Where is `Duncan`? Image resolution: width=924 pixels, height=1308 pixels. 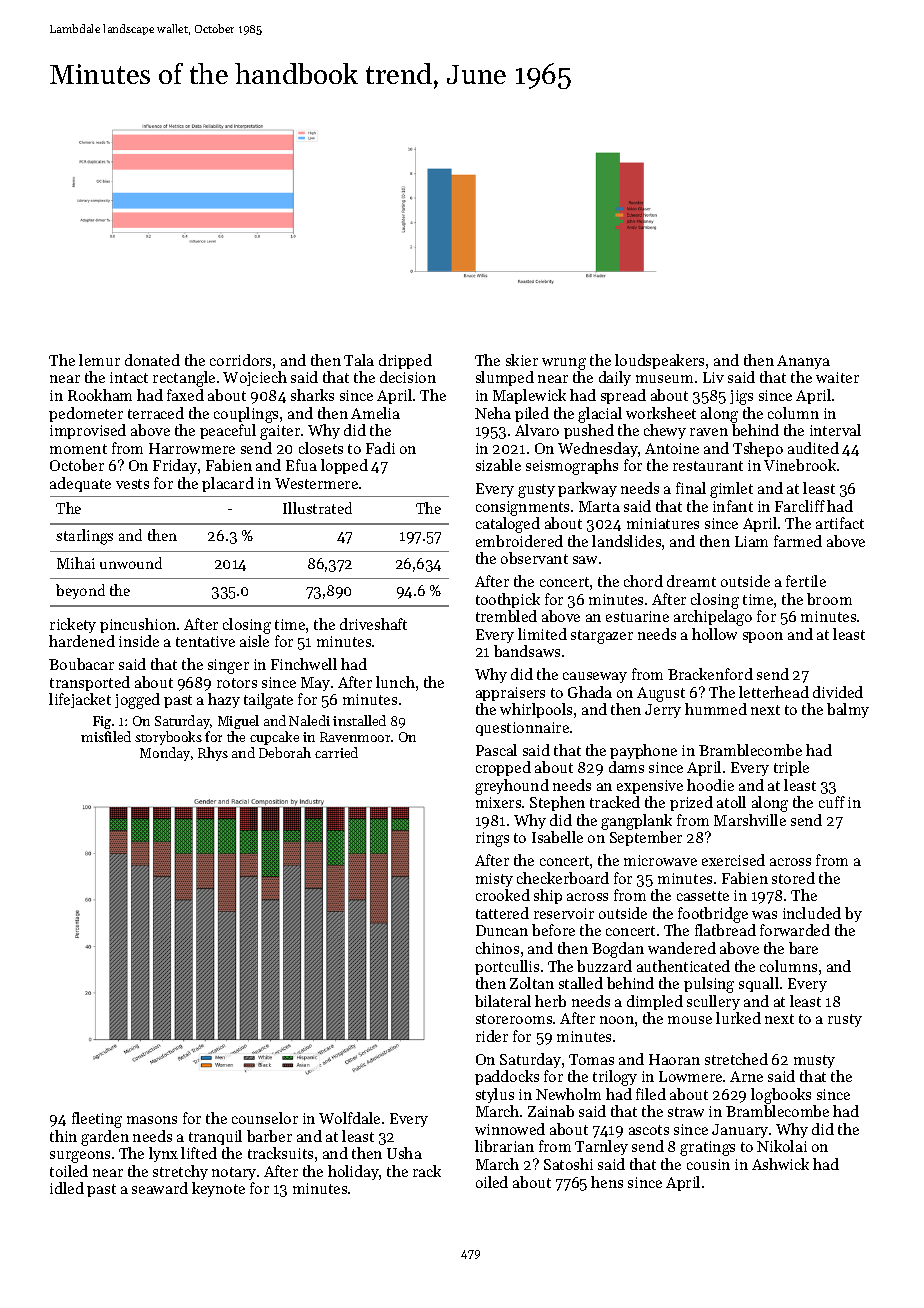
Duncan is located at coordinates (502, 930).
